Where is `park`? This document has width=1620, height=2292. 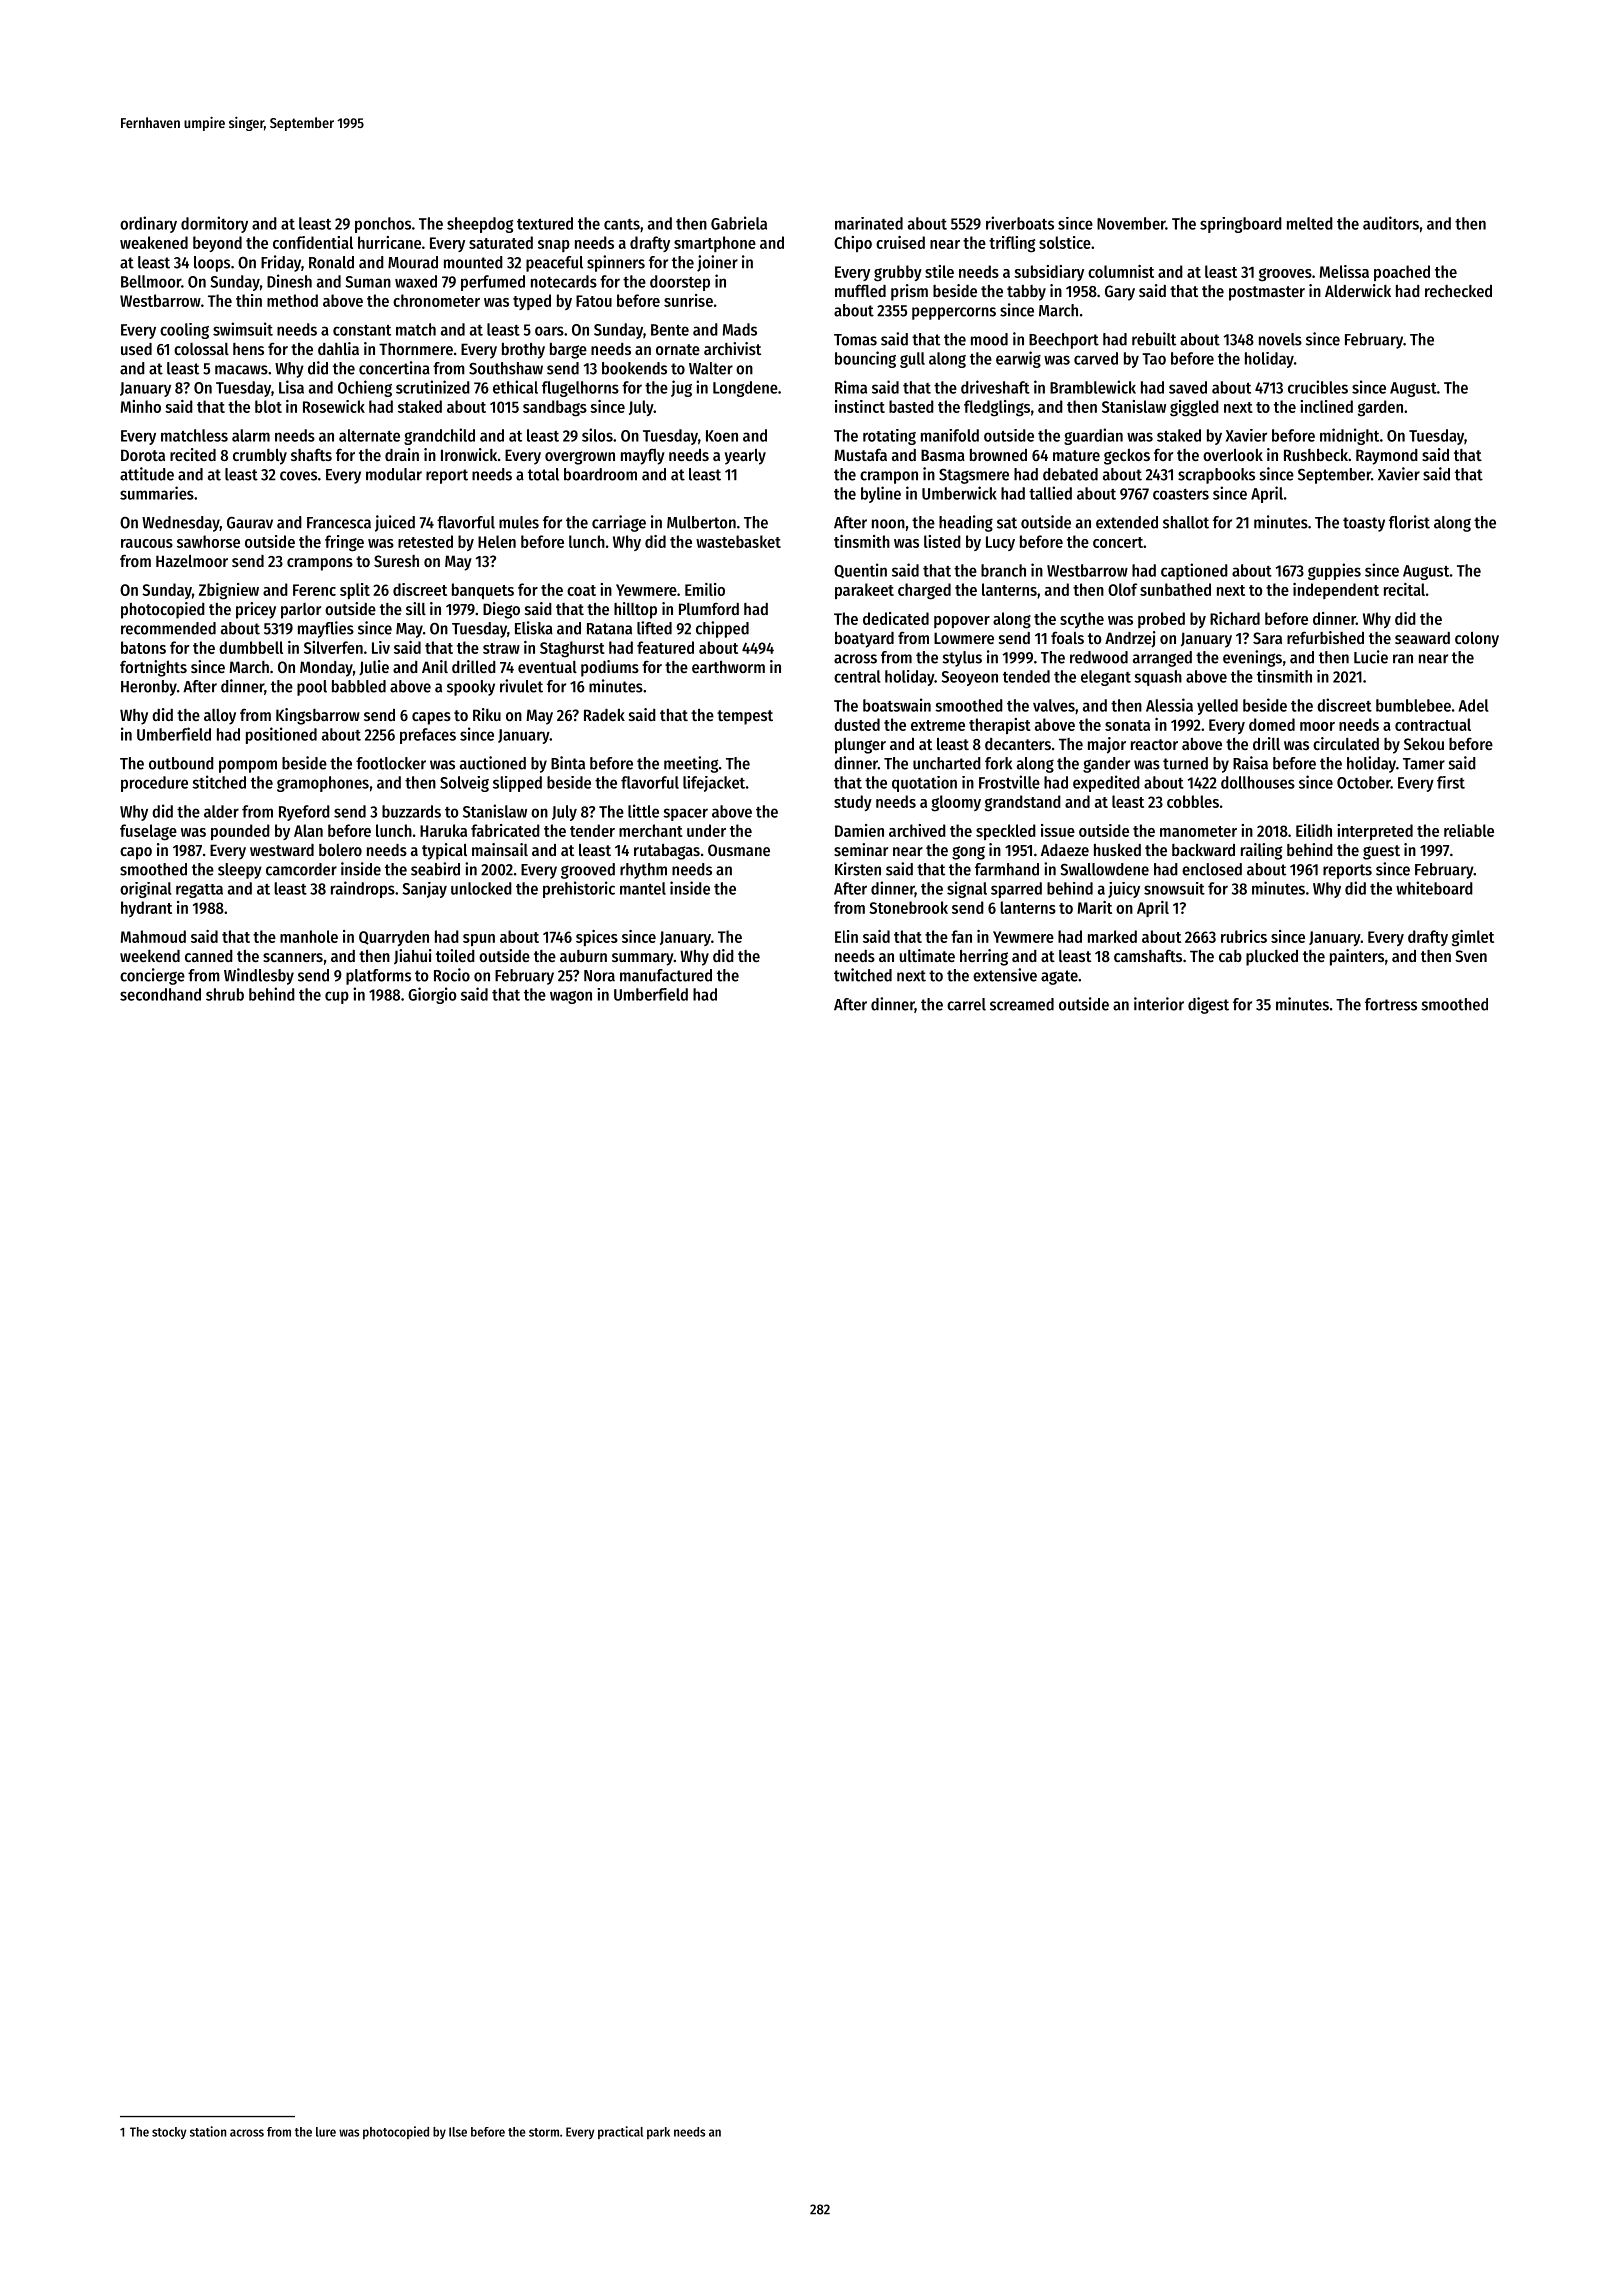 park is located at coordinates (658, 2133).
